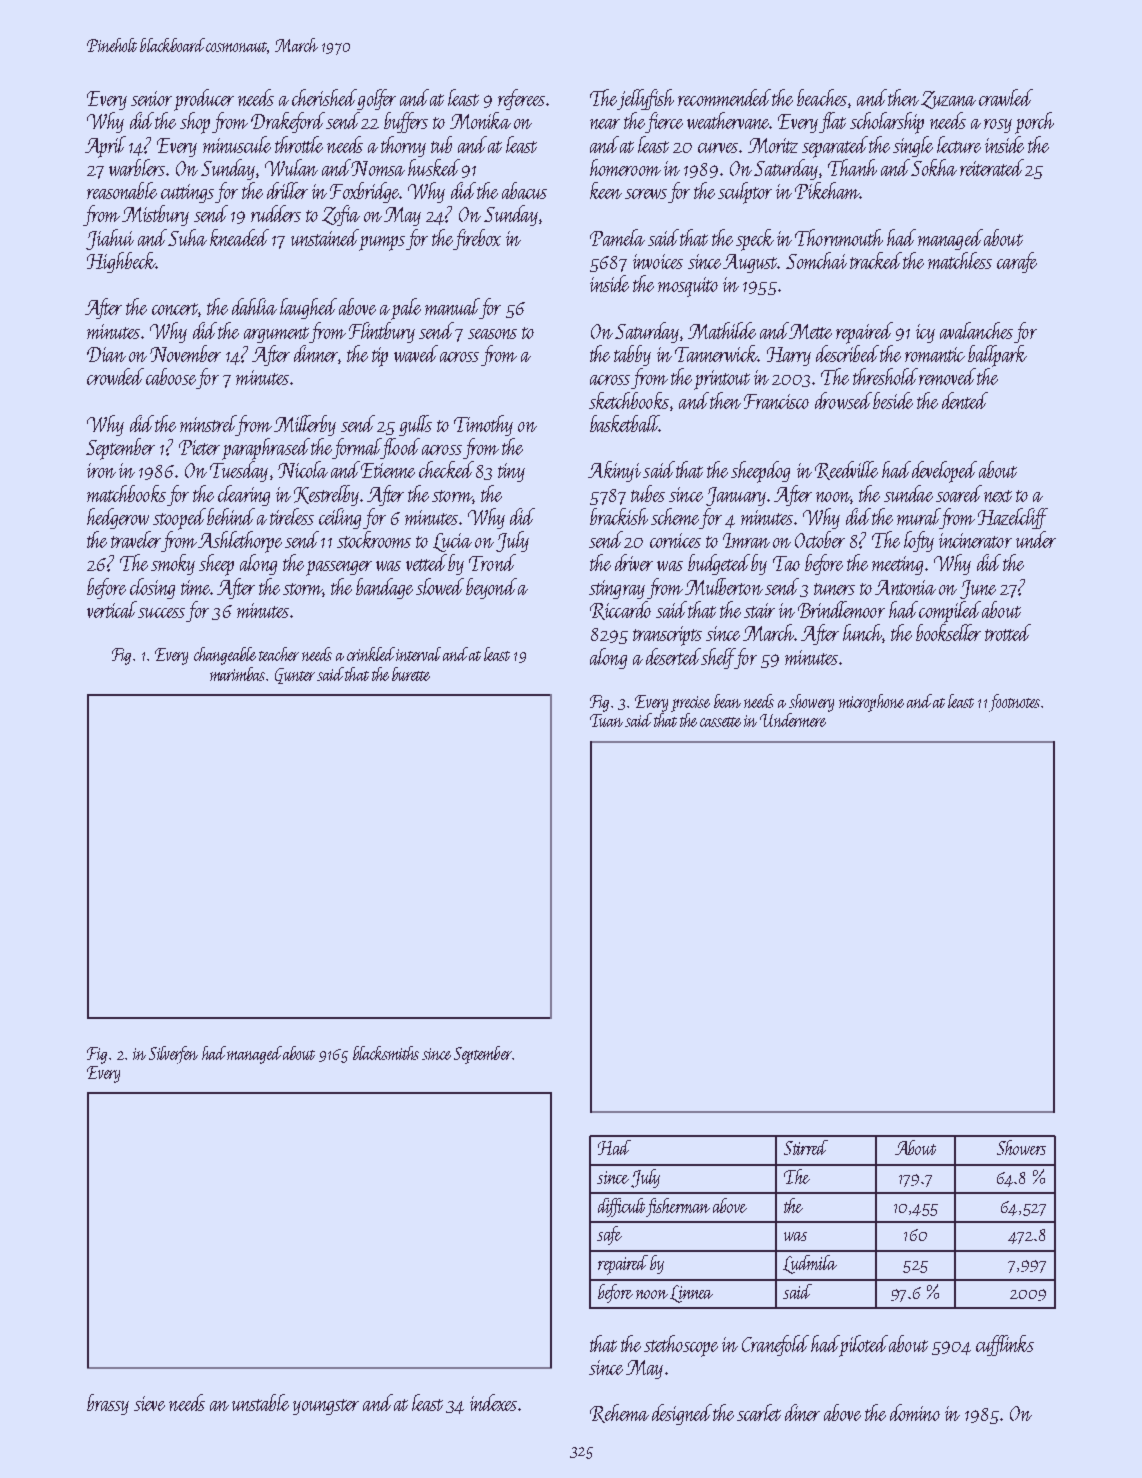 This document has height=1478, width=1142. Describe the element at coordinates (260, 1402) in the document. I see `unstable` at that location.
